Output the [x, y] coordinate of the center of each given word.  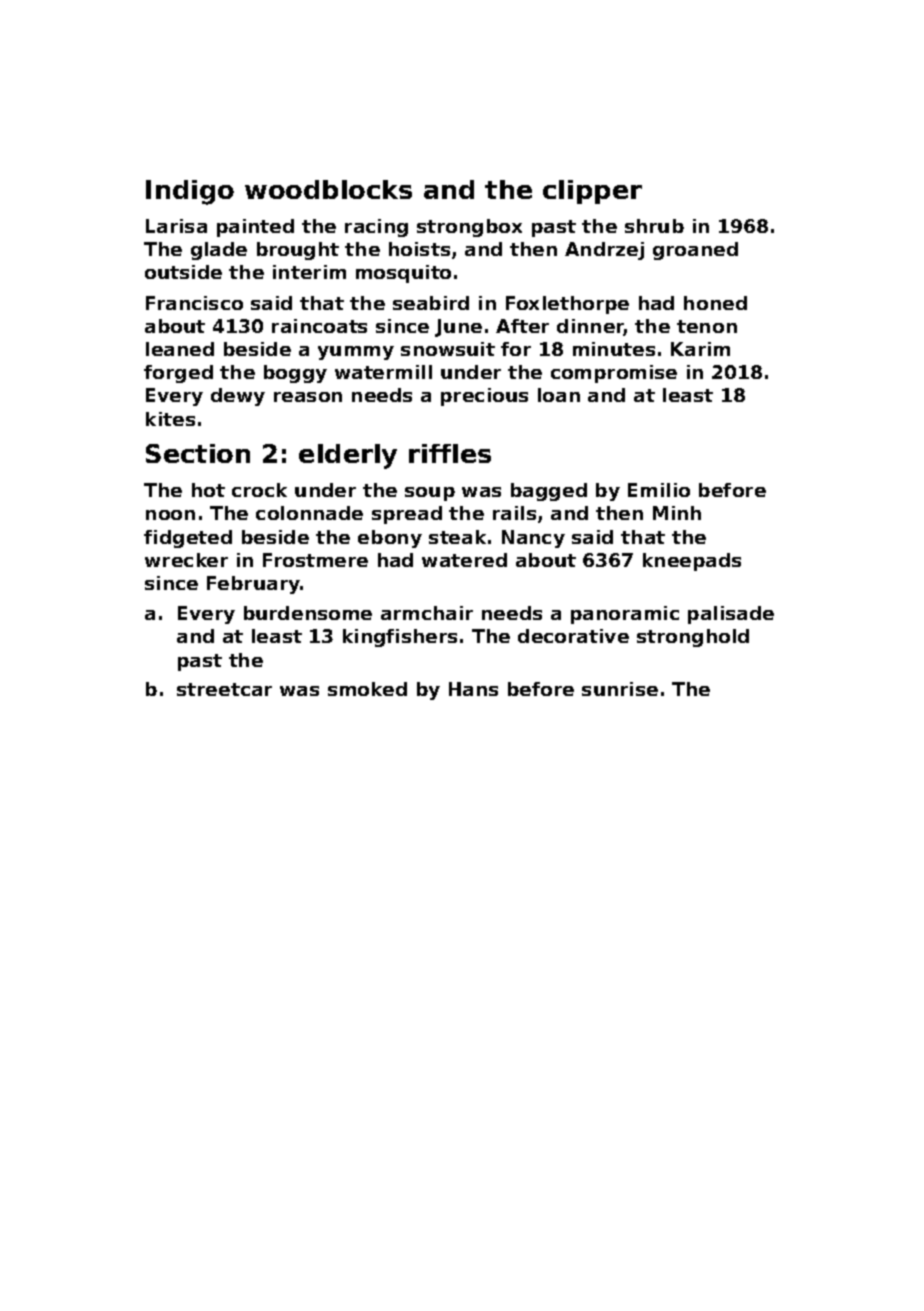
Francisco [194, 303]
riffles [450, 453]
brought [298, 251]
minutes [614, 349]
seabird [431, 303]
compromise [614, 374]
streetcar [224, 689]
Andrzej [604, 251]
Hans [473, 689]
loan [559, 395]
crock [259, 490]
